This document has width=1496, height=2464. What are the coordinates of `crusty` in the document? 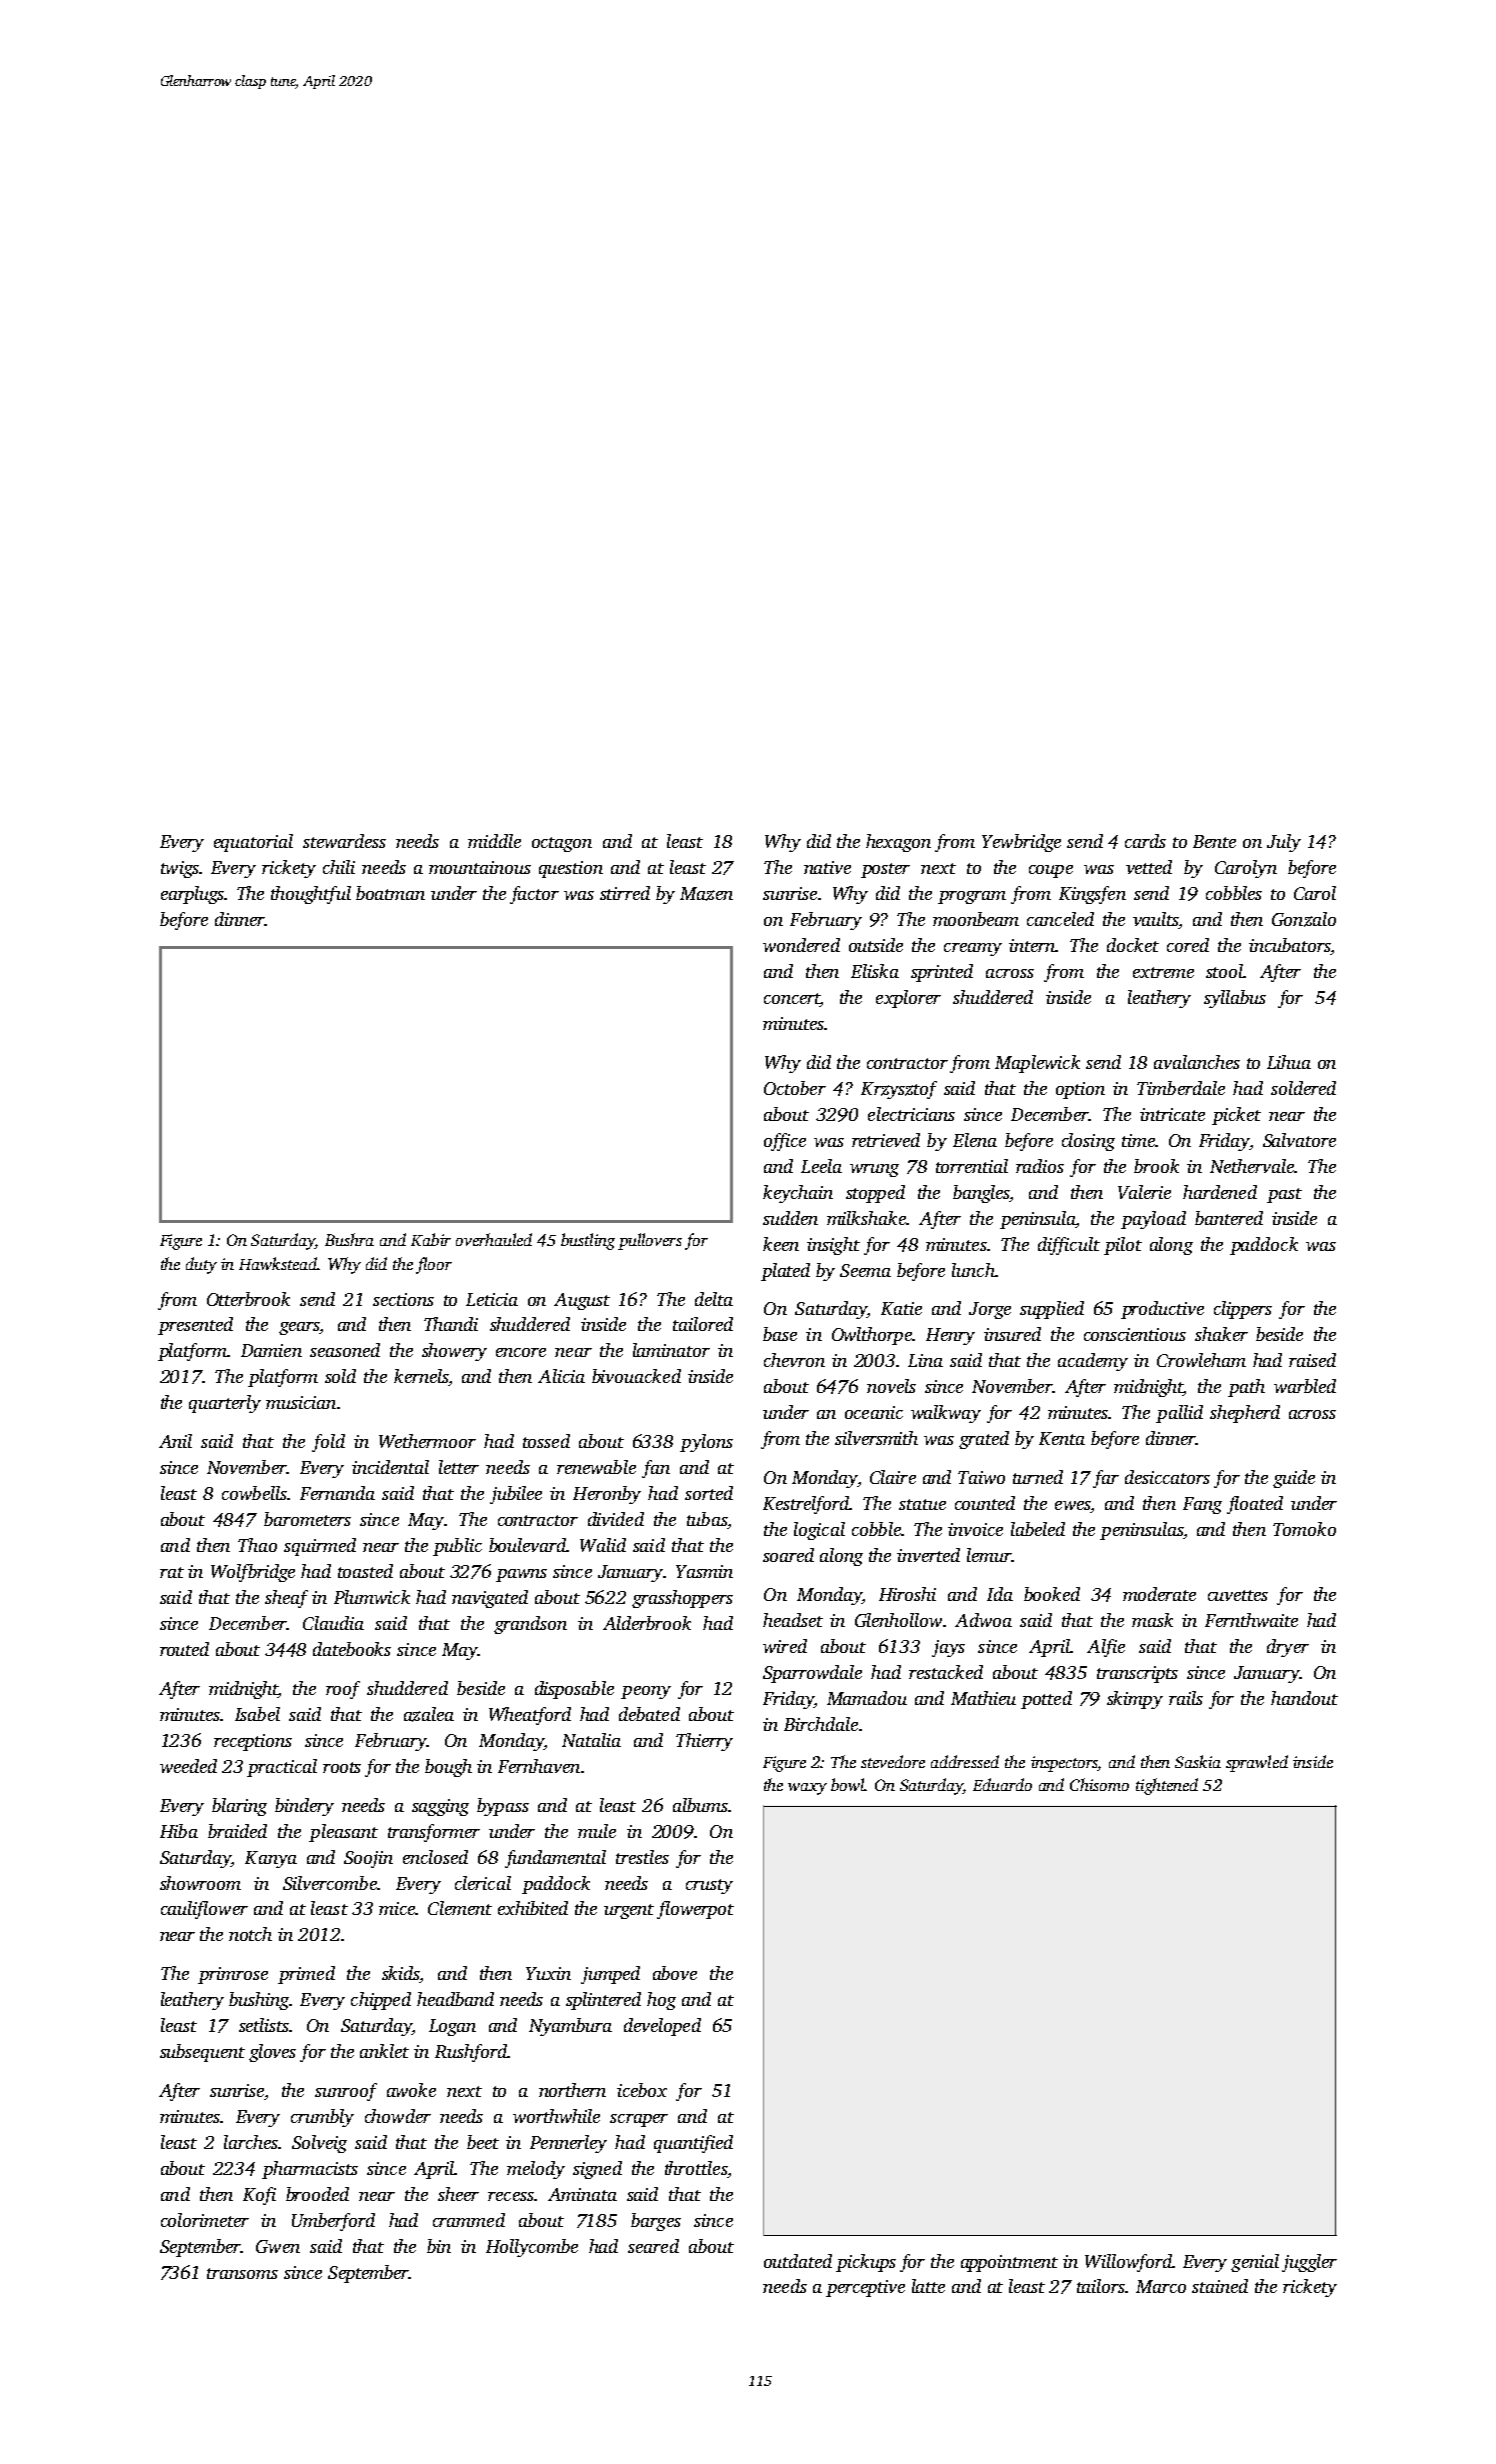 It's located at (709, 1886).
